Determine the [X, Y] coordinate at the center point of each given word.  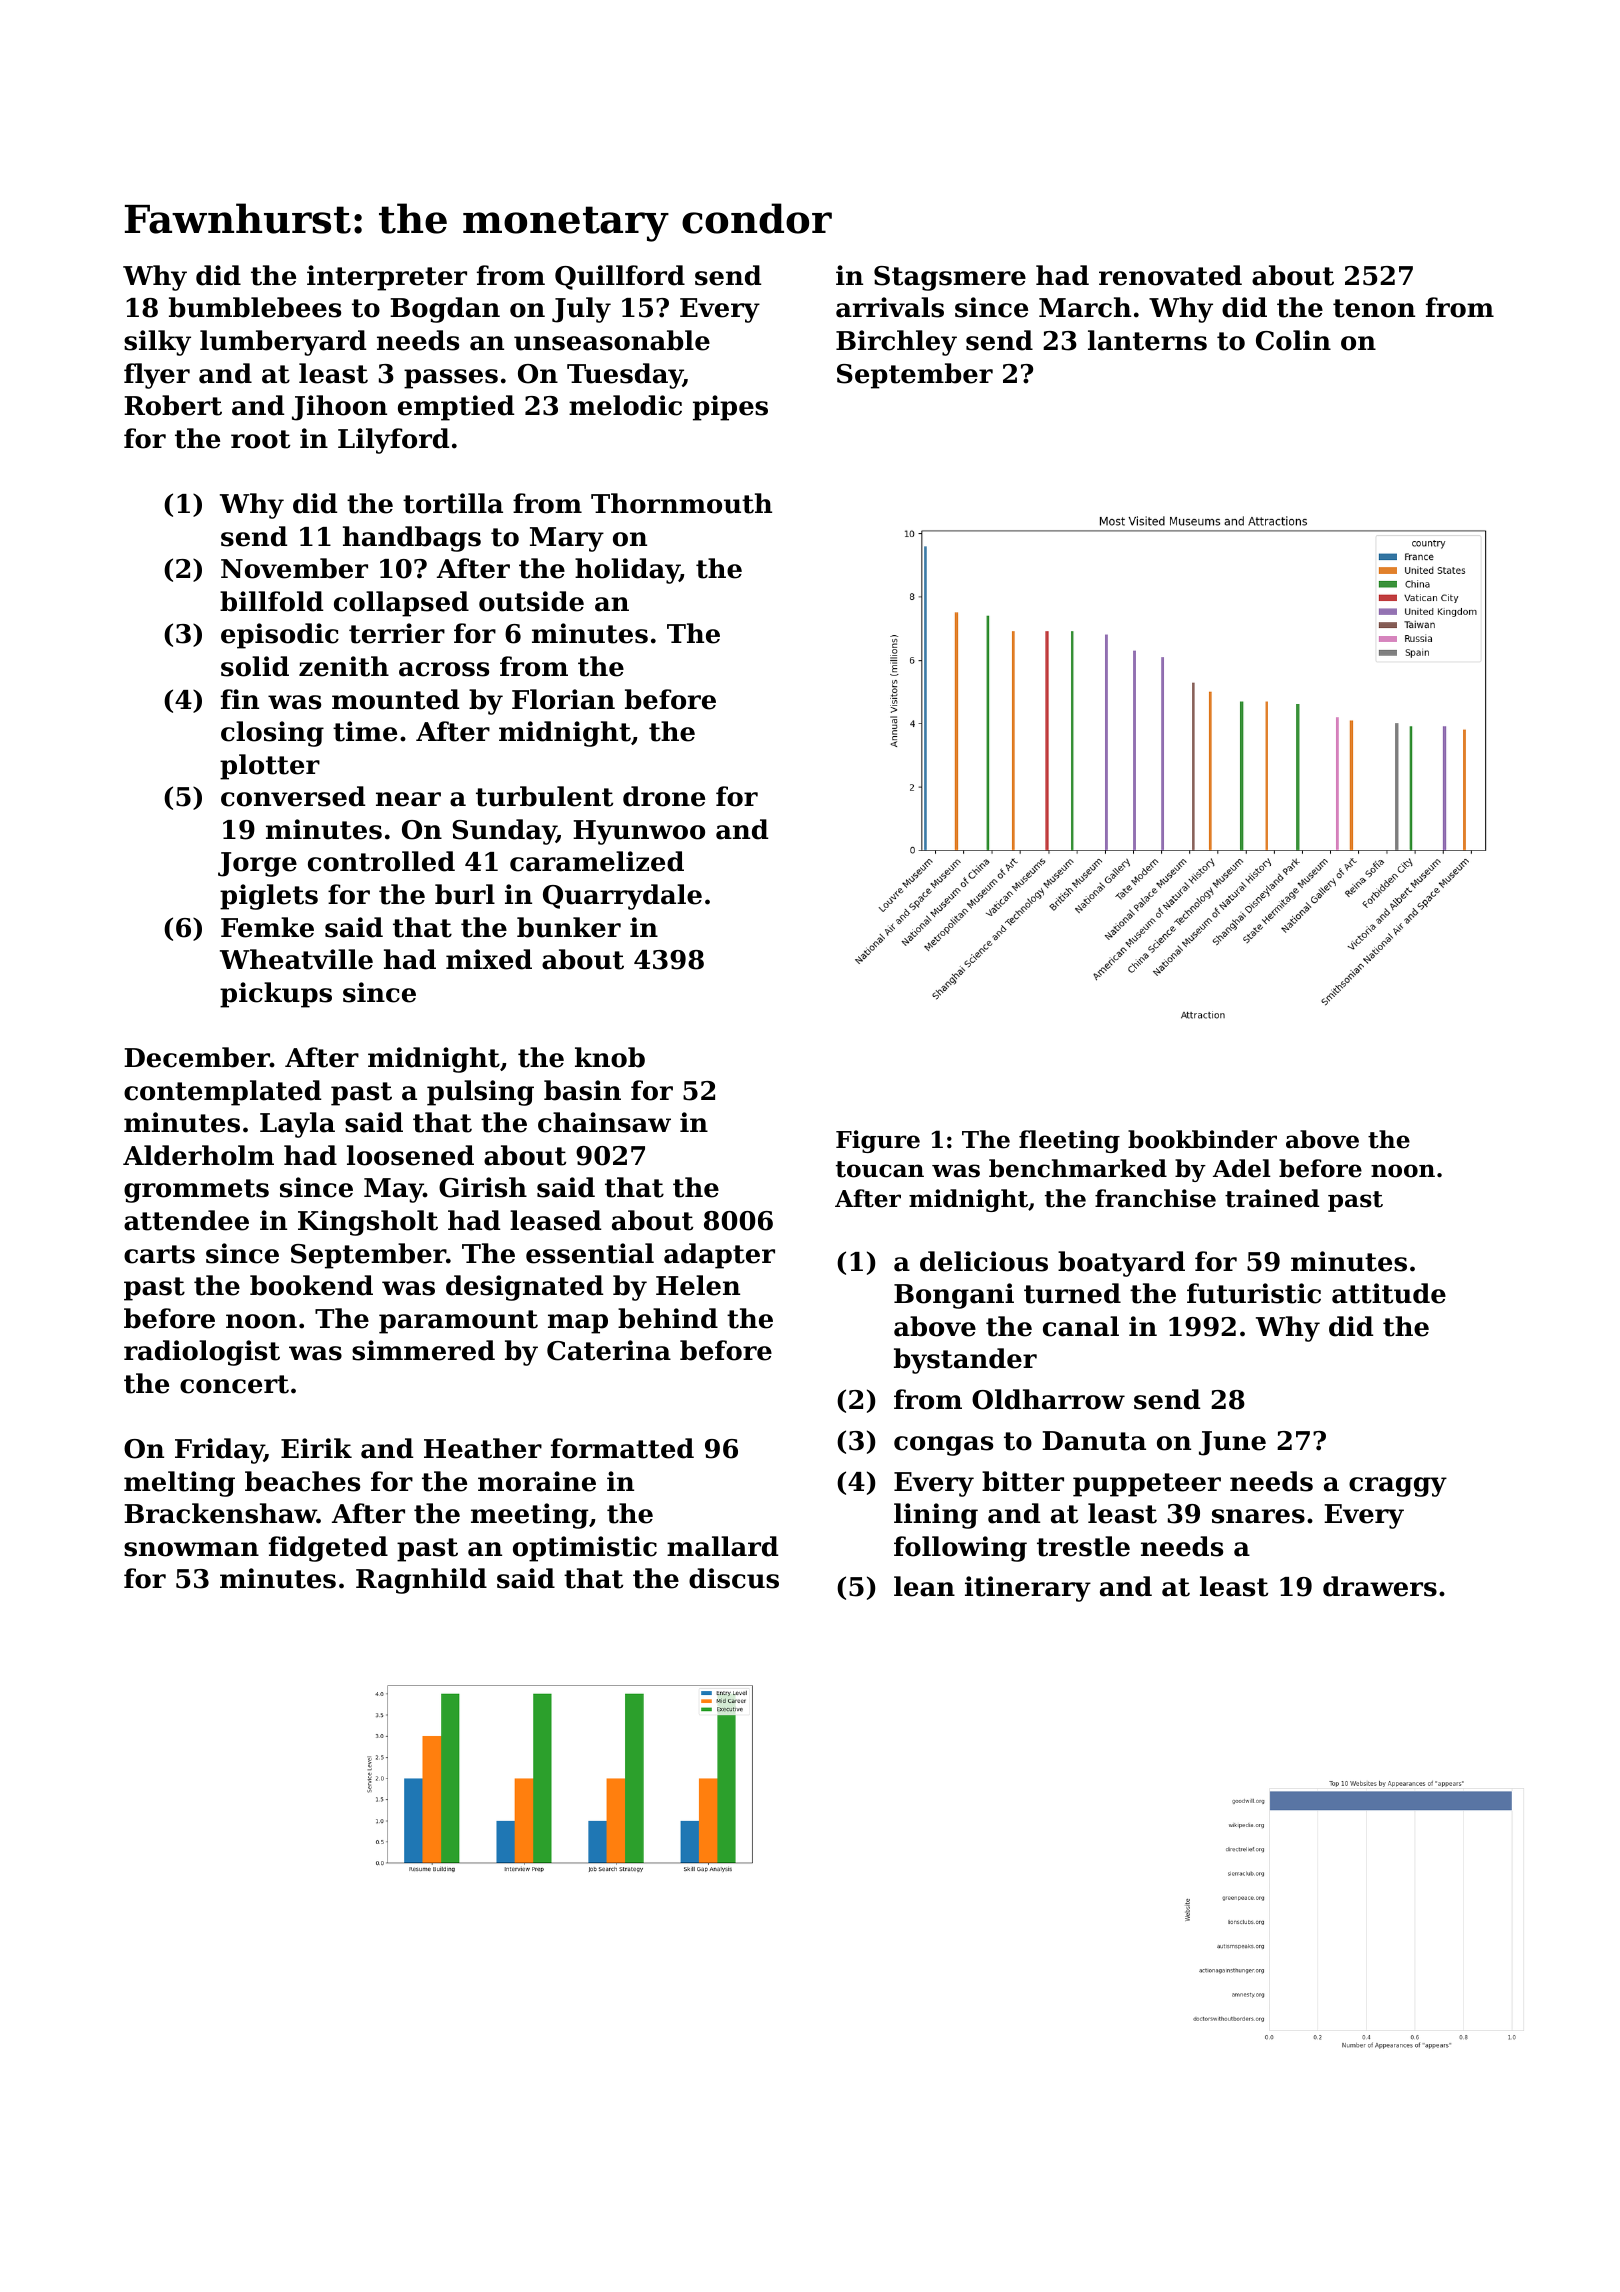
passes [451, 379]
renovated [1170, 275]
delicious [984, 1261]
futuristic [1254, 1293]
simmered [423, 1350]
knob [610, 1057]
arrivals [890, 307]
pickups [276, 995]
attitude [1389, 1293]
